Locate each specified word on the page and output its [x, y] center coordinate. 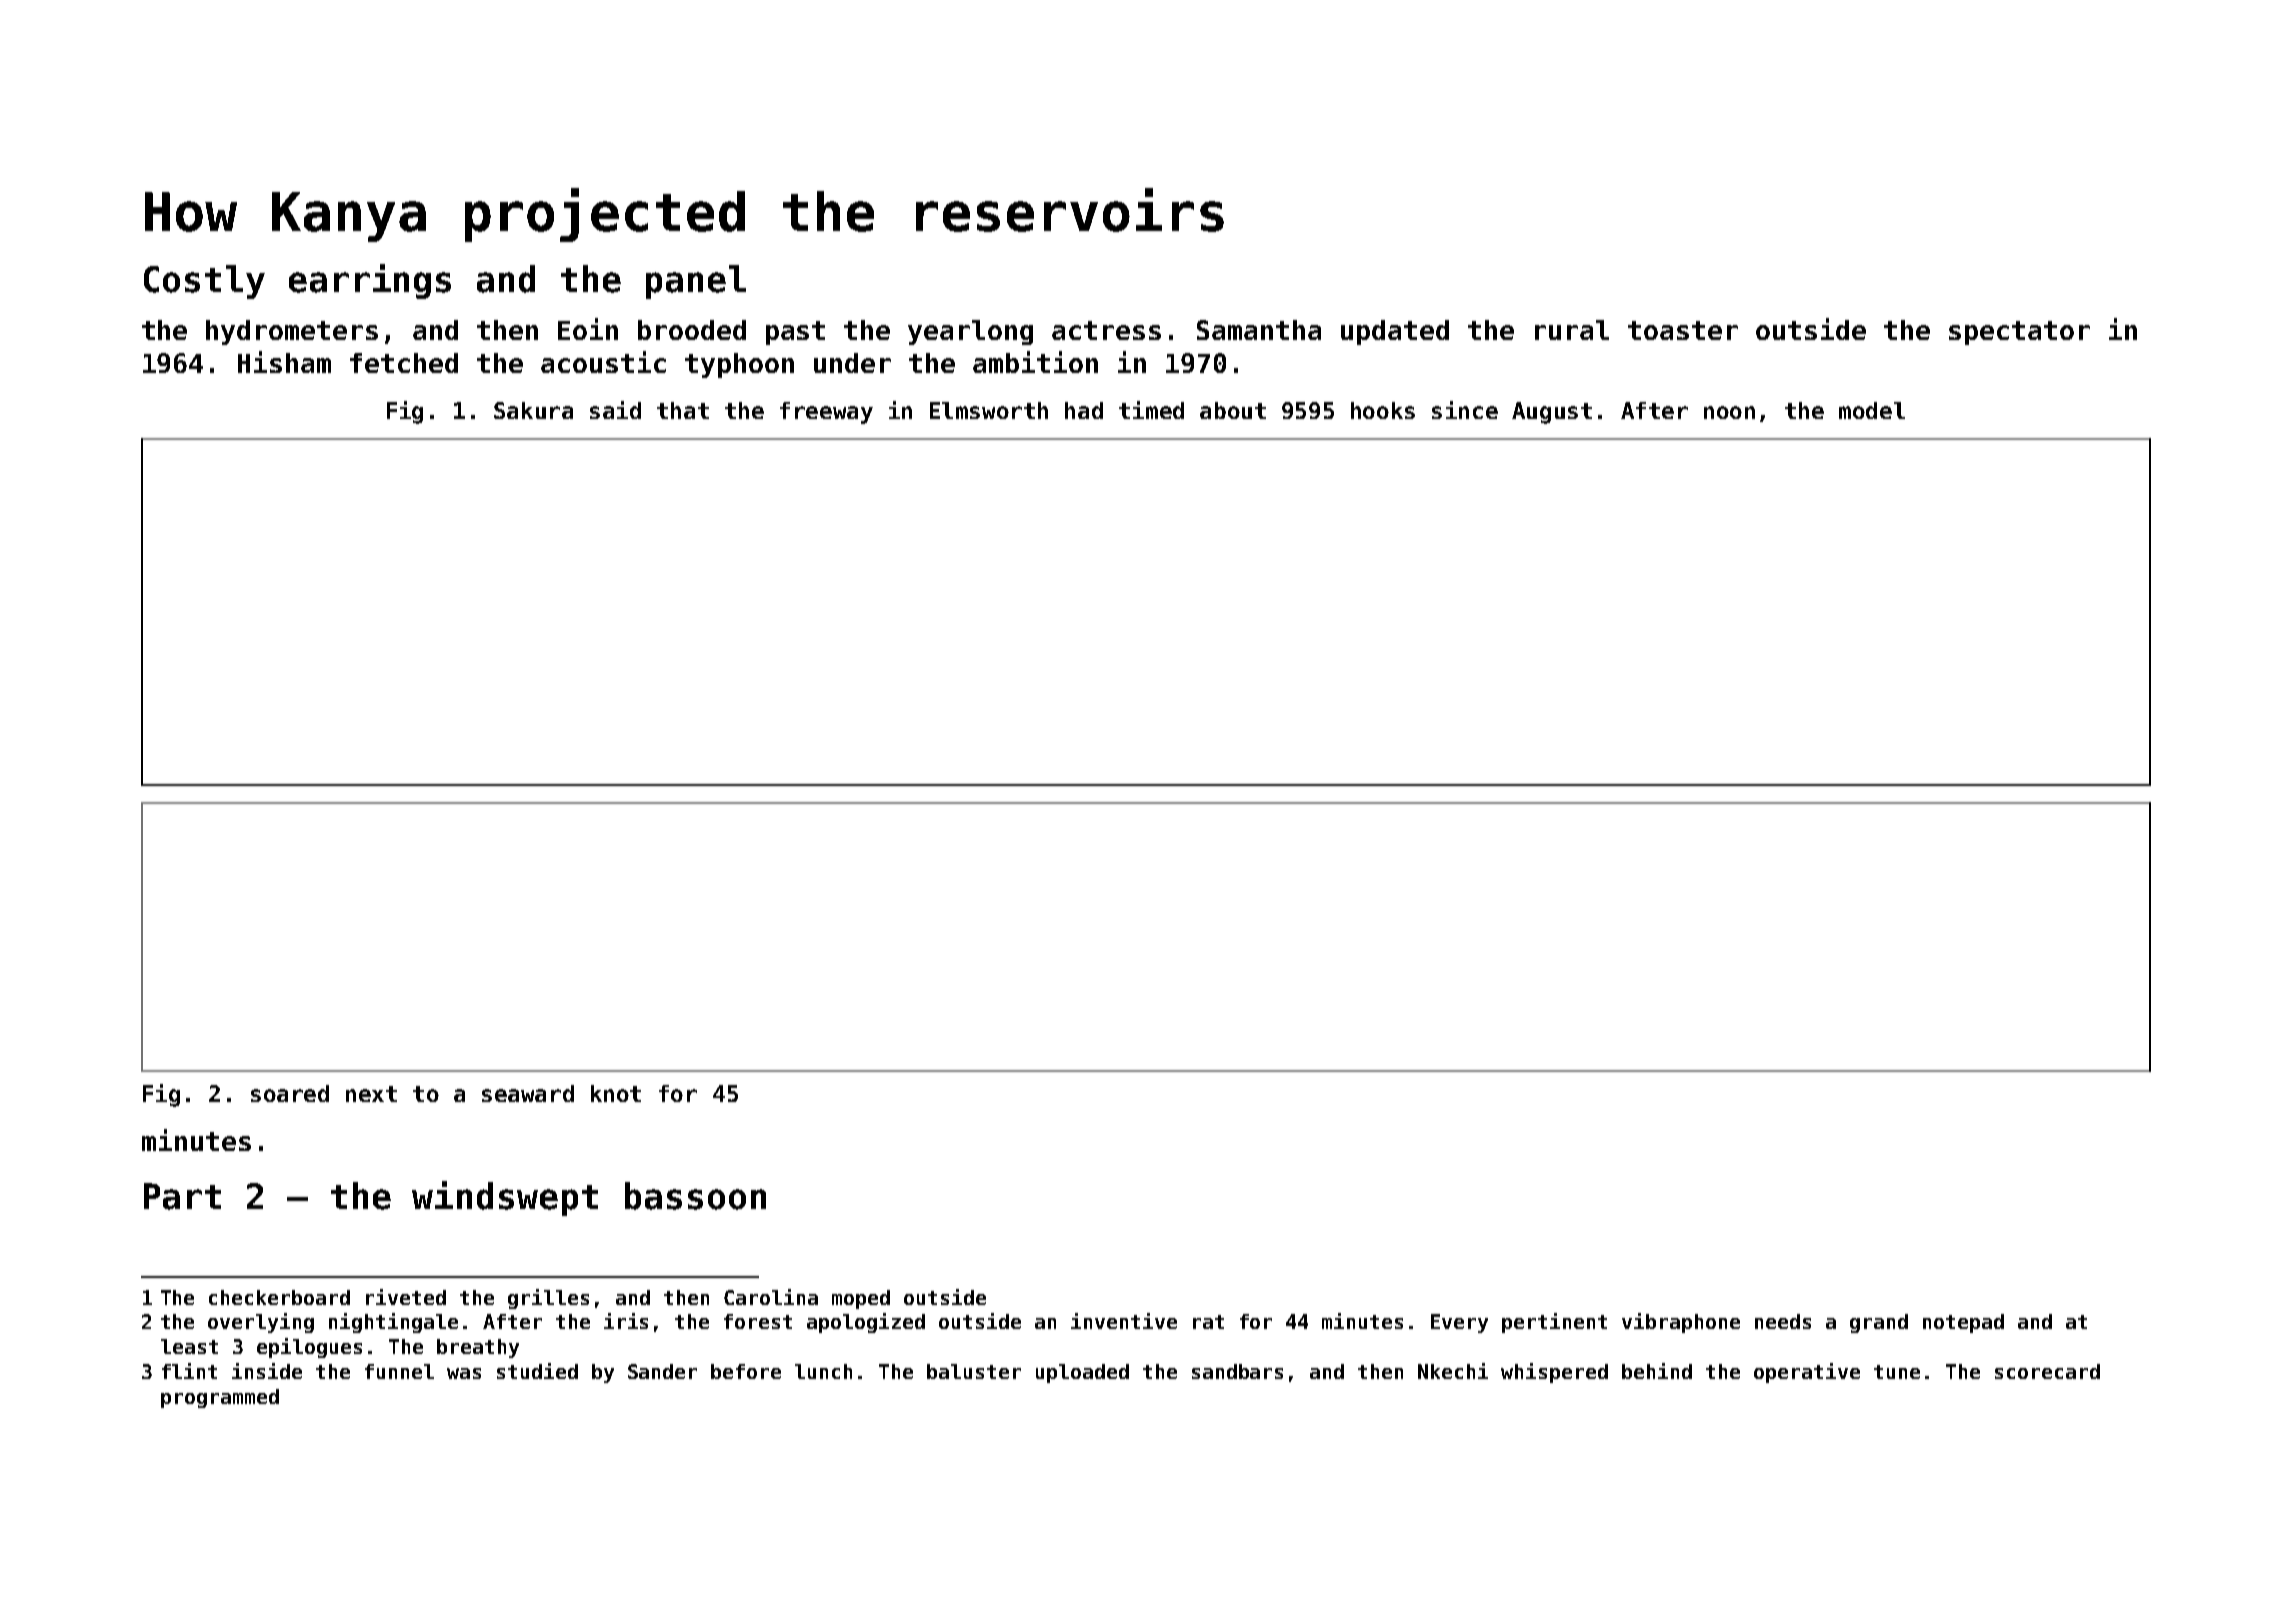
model [1872, 410]
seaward [528, 1093]
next [371, 1094]
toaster [1683, 330]
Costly [204, 282]
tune [1897, 1372]
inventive [1124, 1321]
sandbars [1237, 1371]
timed [1151, 410]
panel [696, 282]
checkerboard [279, 1297]
